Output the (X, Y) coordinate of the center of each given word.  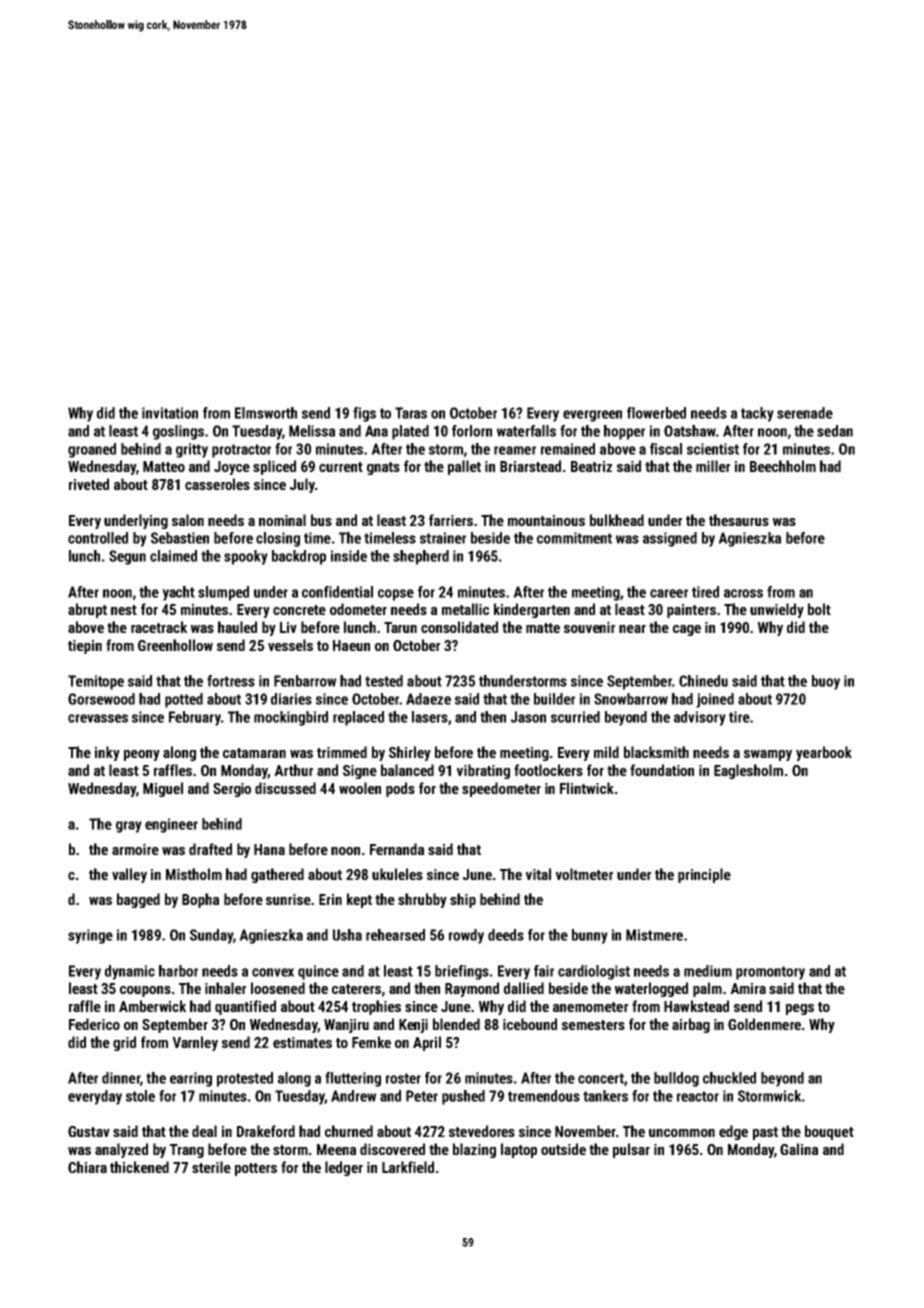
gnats (383, 468)
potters (256, 1169)
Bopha (200, 900)
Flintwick (587, 788)
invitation (170, 413)
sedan (835, 431)
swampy (768, 755)
